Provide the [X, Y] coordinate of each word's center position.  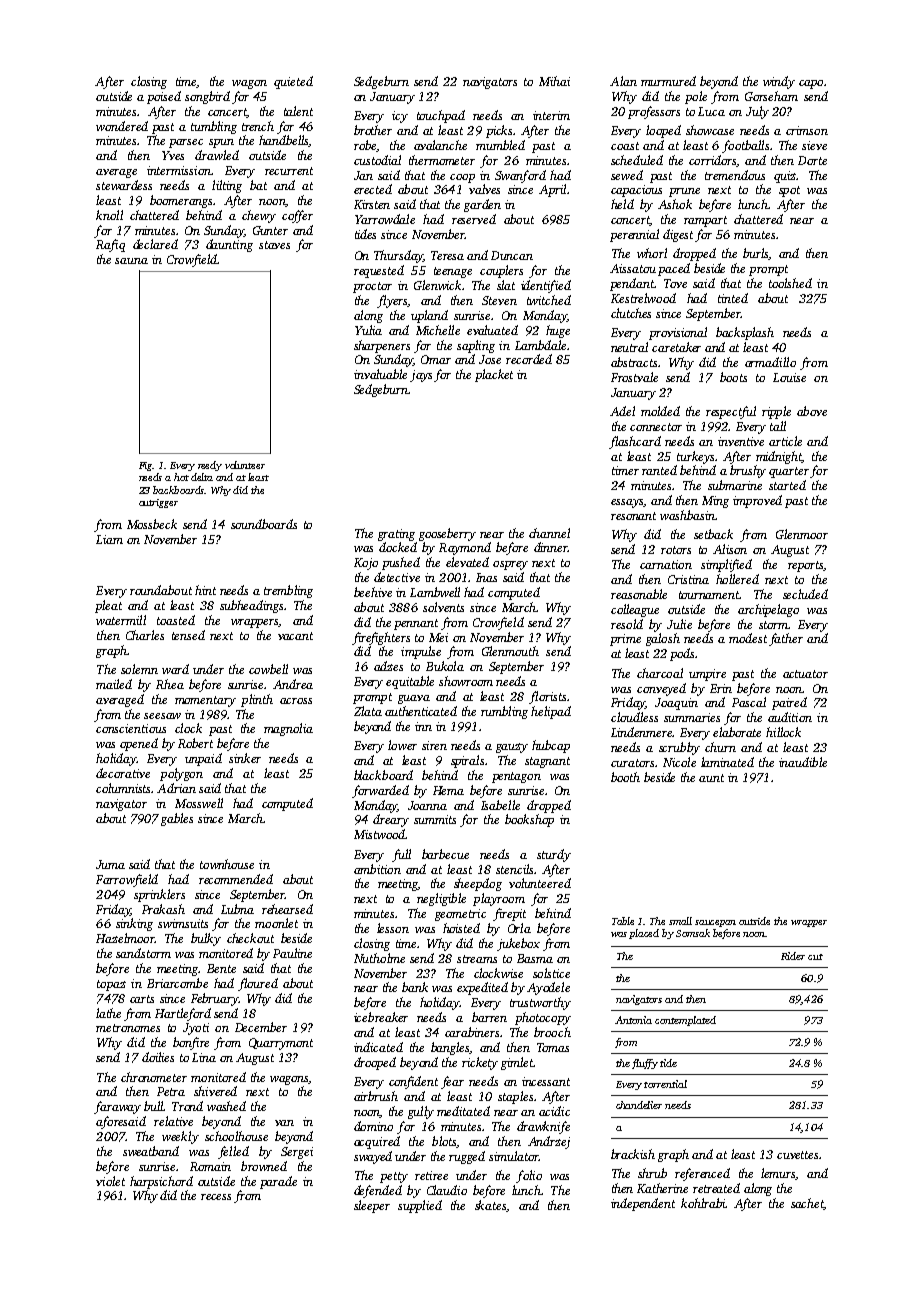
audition [790, 717]
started [787, 485]
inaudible [803, 762]
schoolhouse [236, 1136]
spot [789, 191]
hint [205, 590]
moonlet [276, 923]
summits [435, 819]
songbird [207, 97]
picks [499, 131]
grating [396, 535]
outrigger [158, 503]
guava [414, 699]
